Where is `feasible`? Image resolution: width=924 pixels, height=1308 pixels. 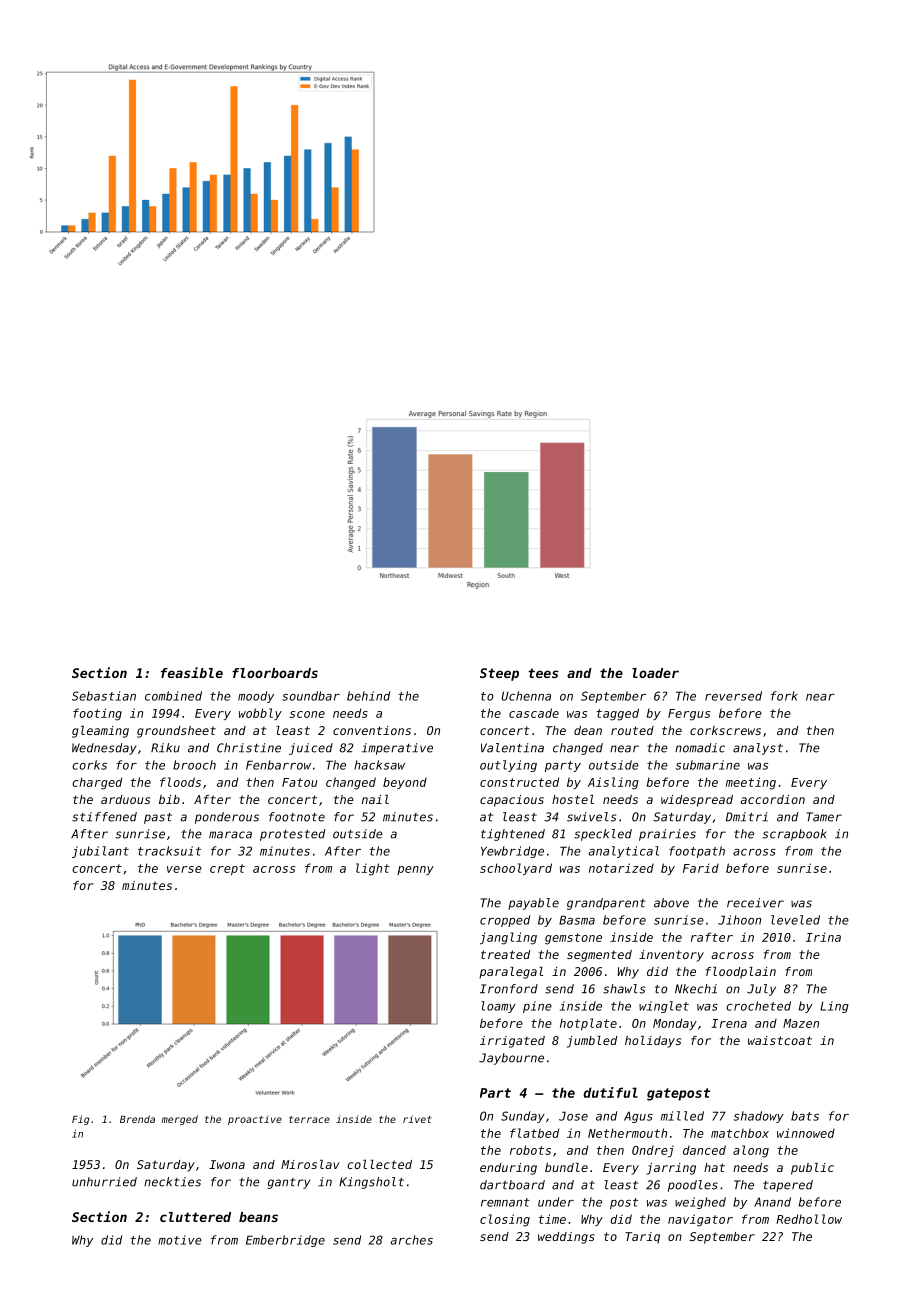 feasible is located at coordinates (192, 672).
